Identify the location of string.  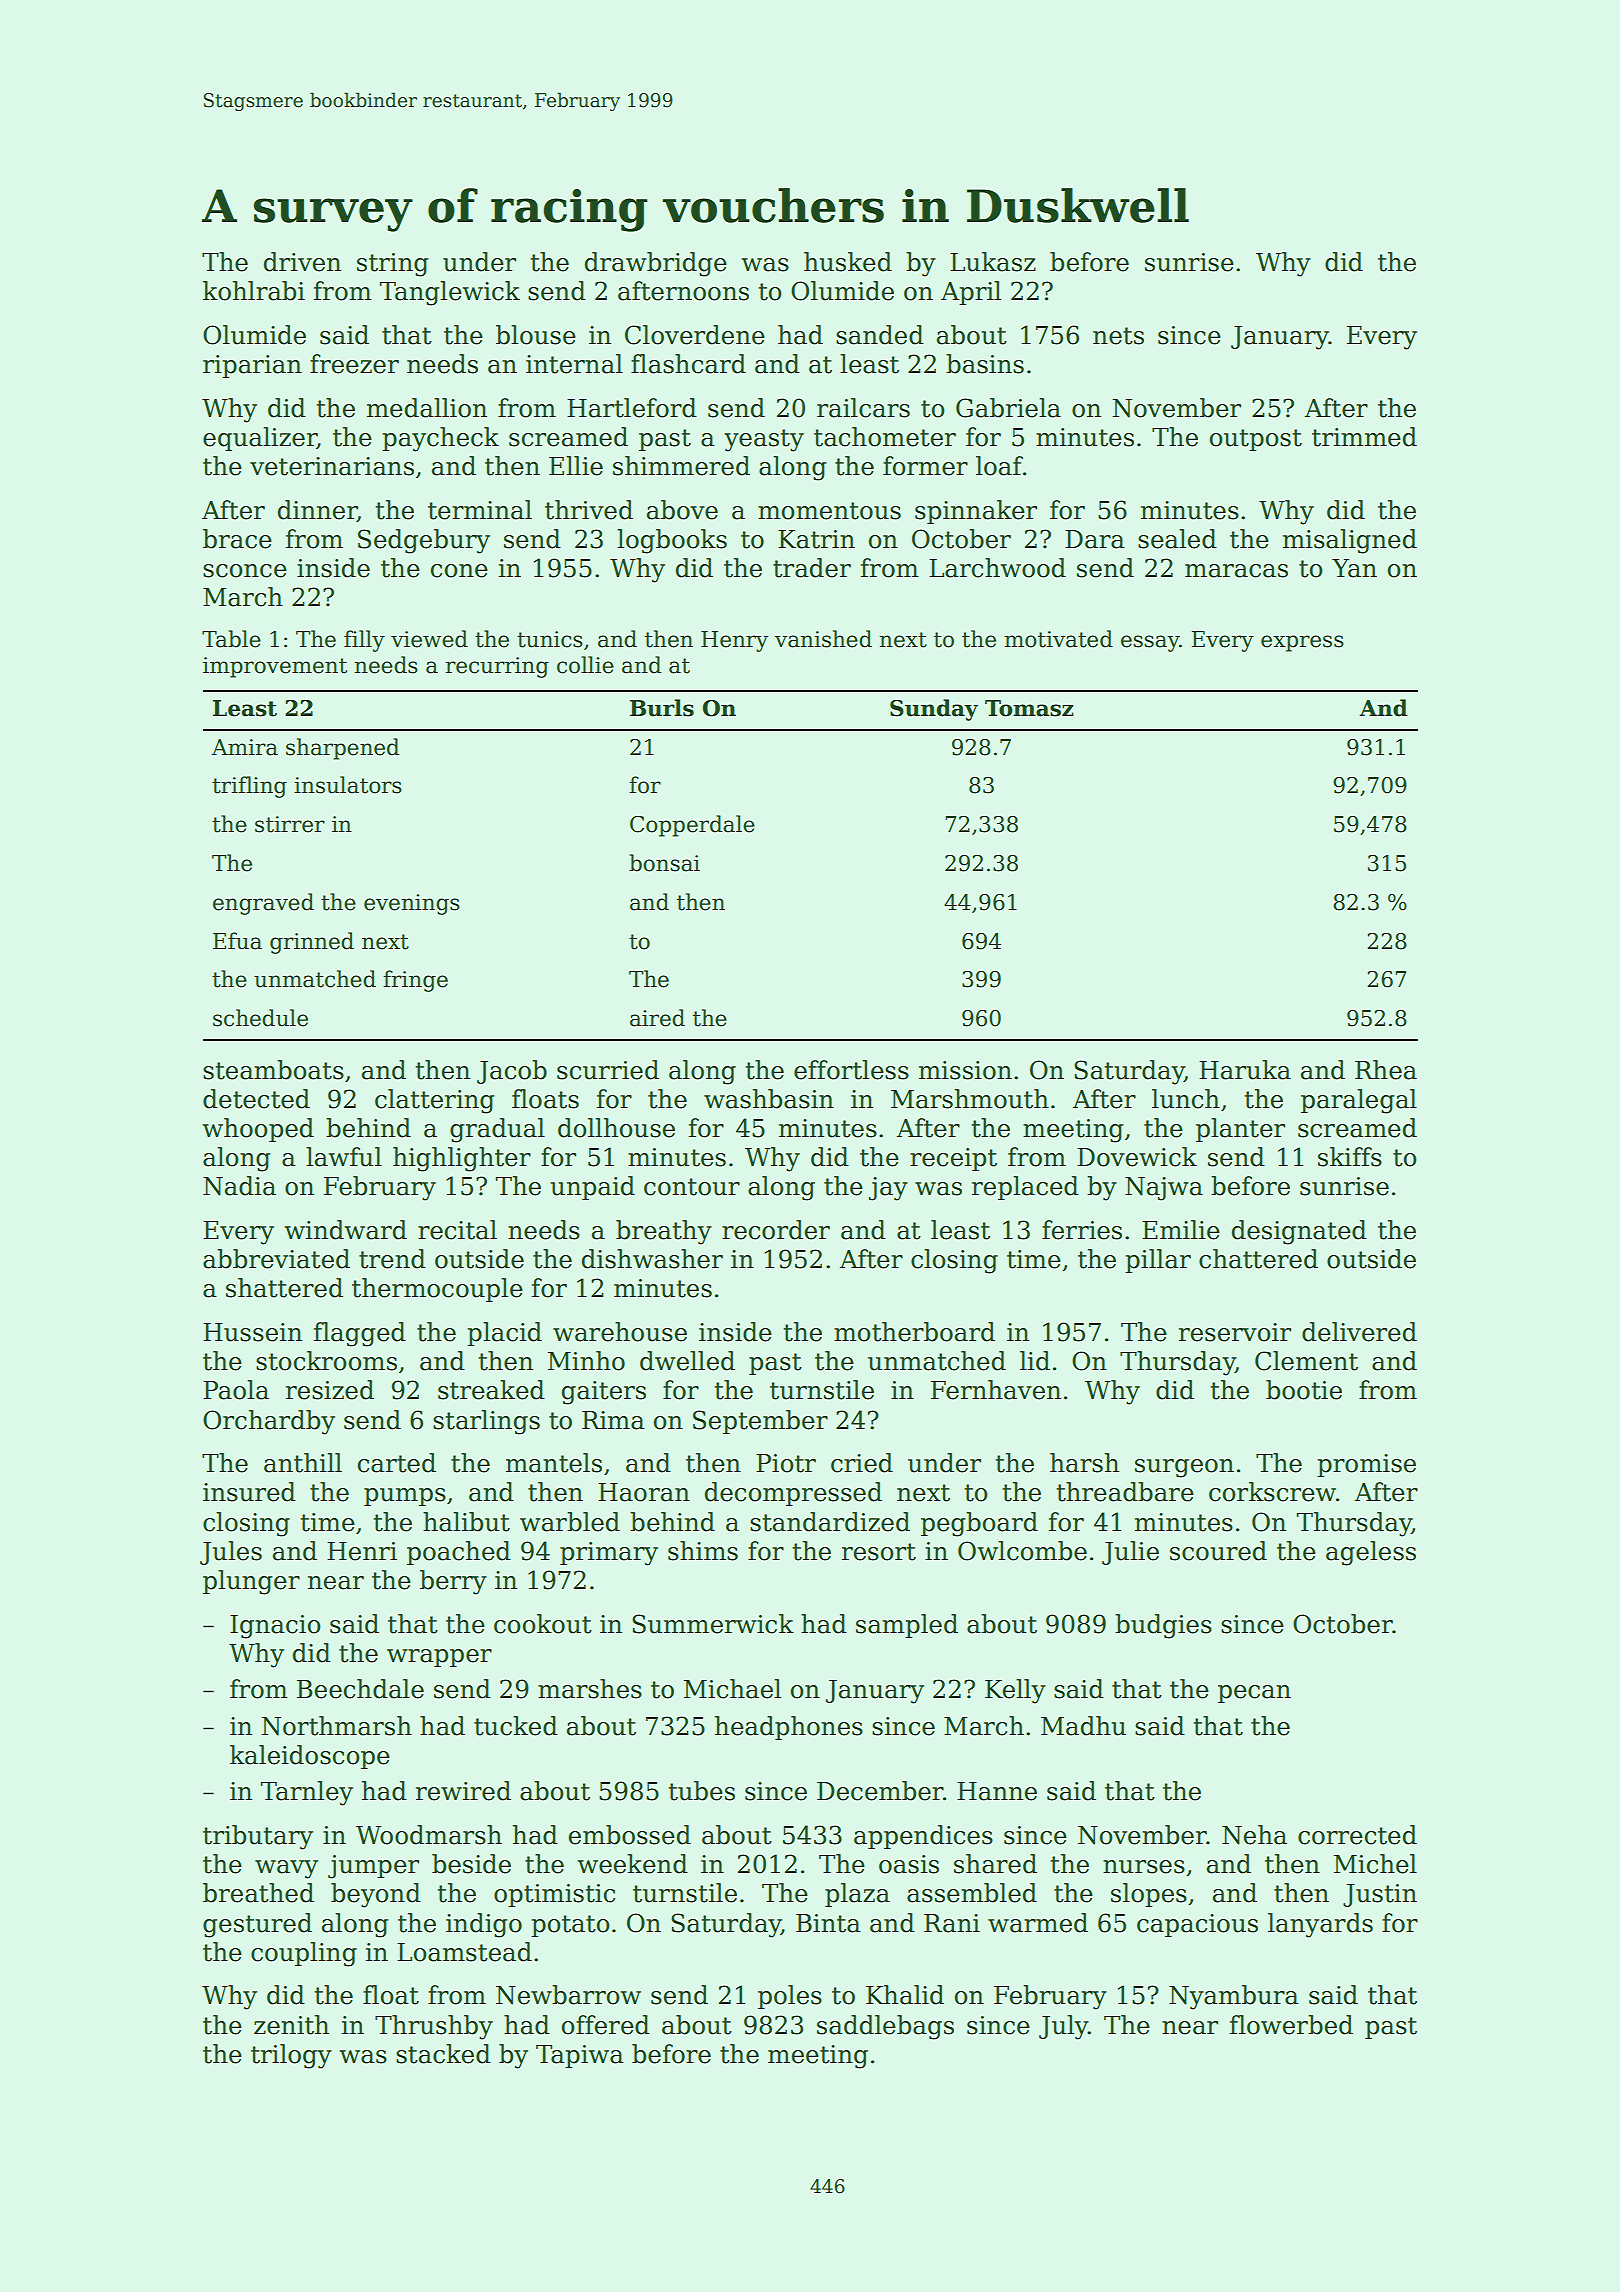
(392, 265).
